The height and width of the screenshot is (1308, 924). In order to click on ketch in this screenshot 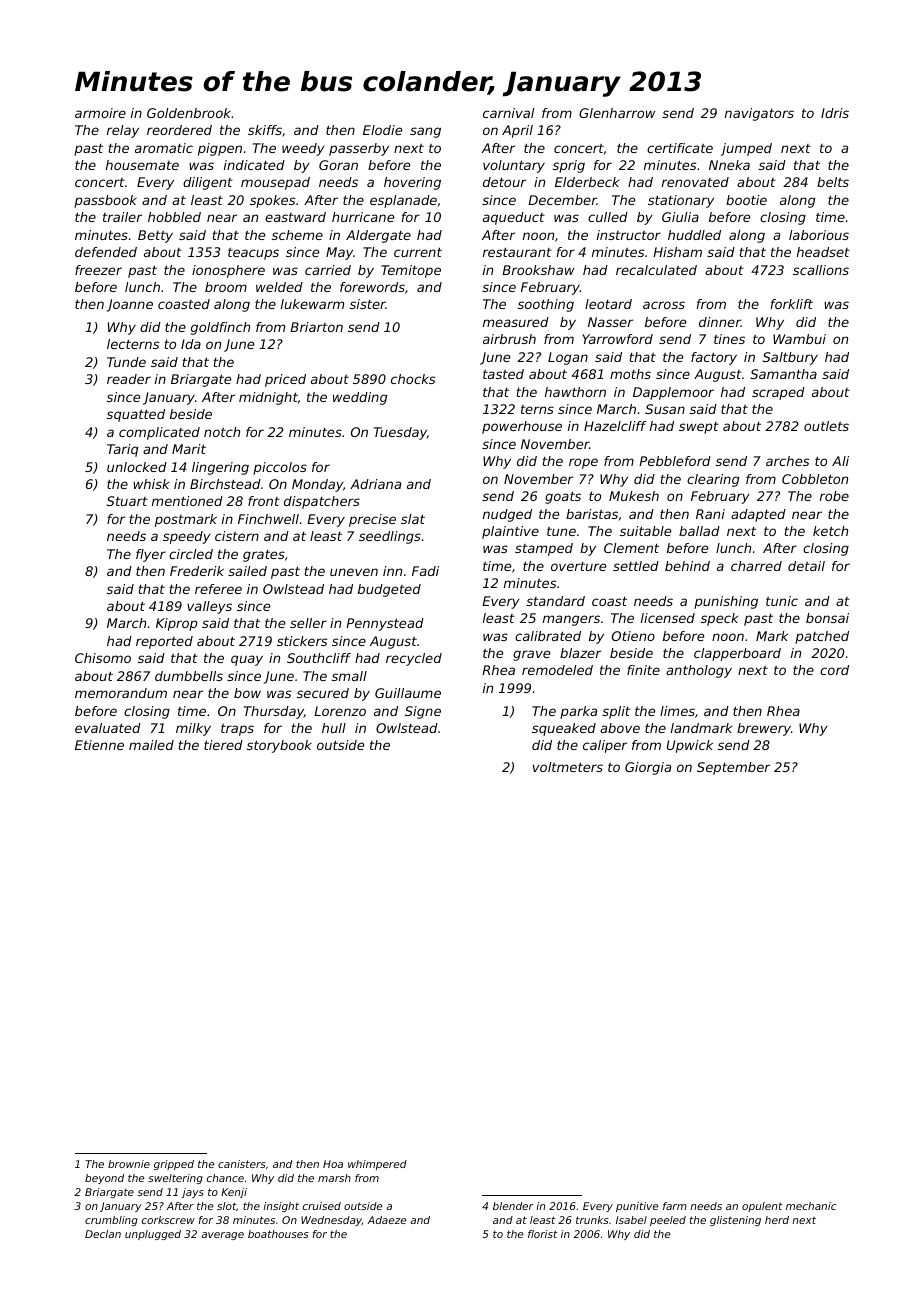, I will do `click(830, 531)`.
